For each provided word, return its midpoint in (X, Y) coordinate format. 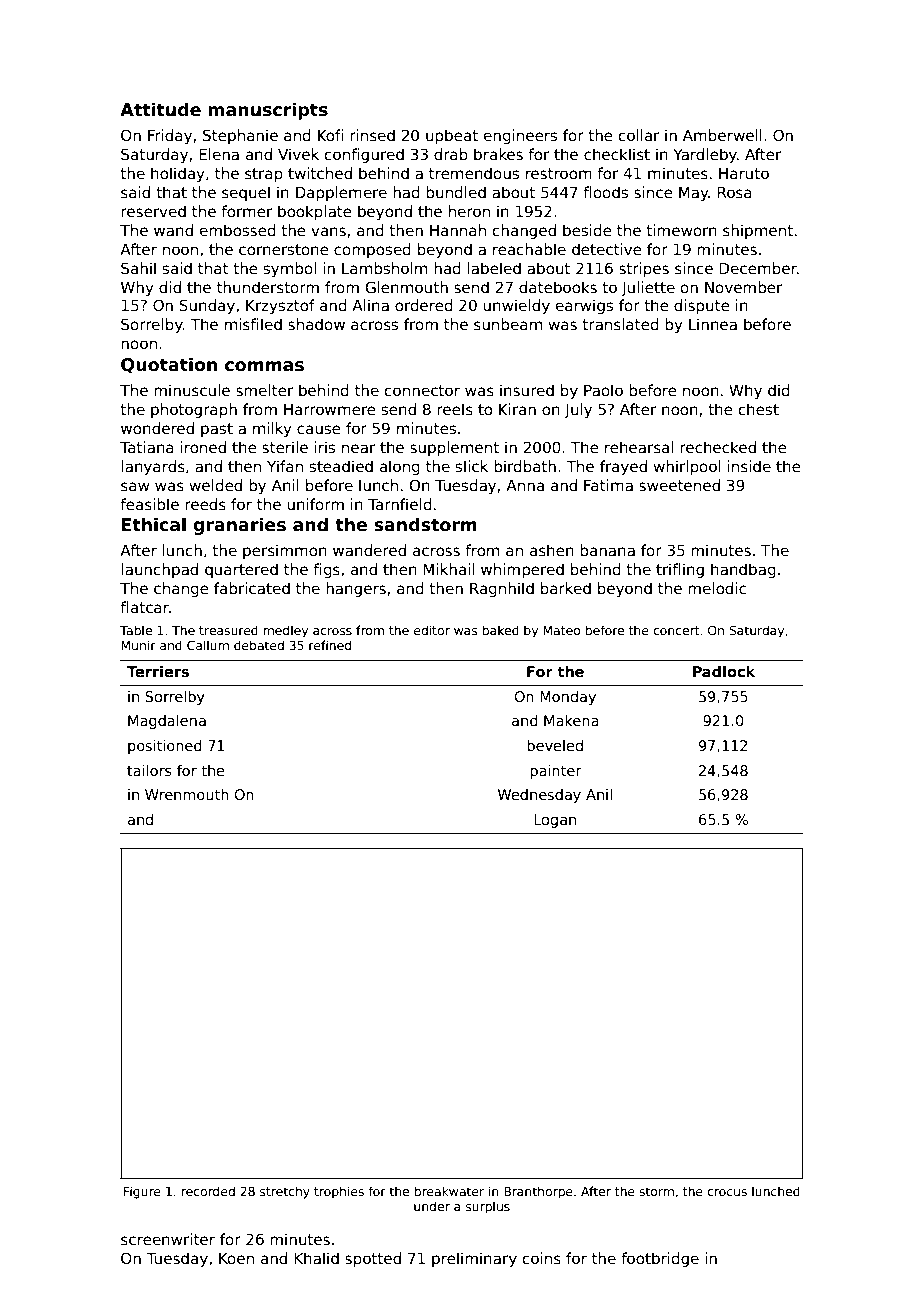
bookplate (315, 212)
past (217, 430)
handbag (743, 570)
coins (542, 1258)
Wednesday (539, 796)
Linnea (713, 324)
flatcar (144, 607)
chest (759, 409)
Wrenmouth (187, 794)
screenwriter (168, 1239)
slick (472, 466)
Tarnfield (400, 504)
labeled (494, 268)
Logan (555, 821)
